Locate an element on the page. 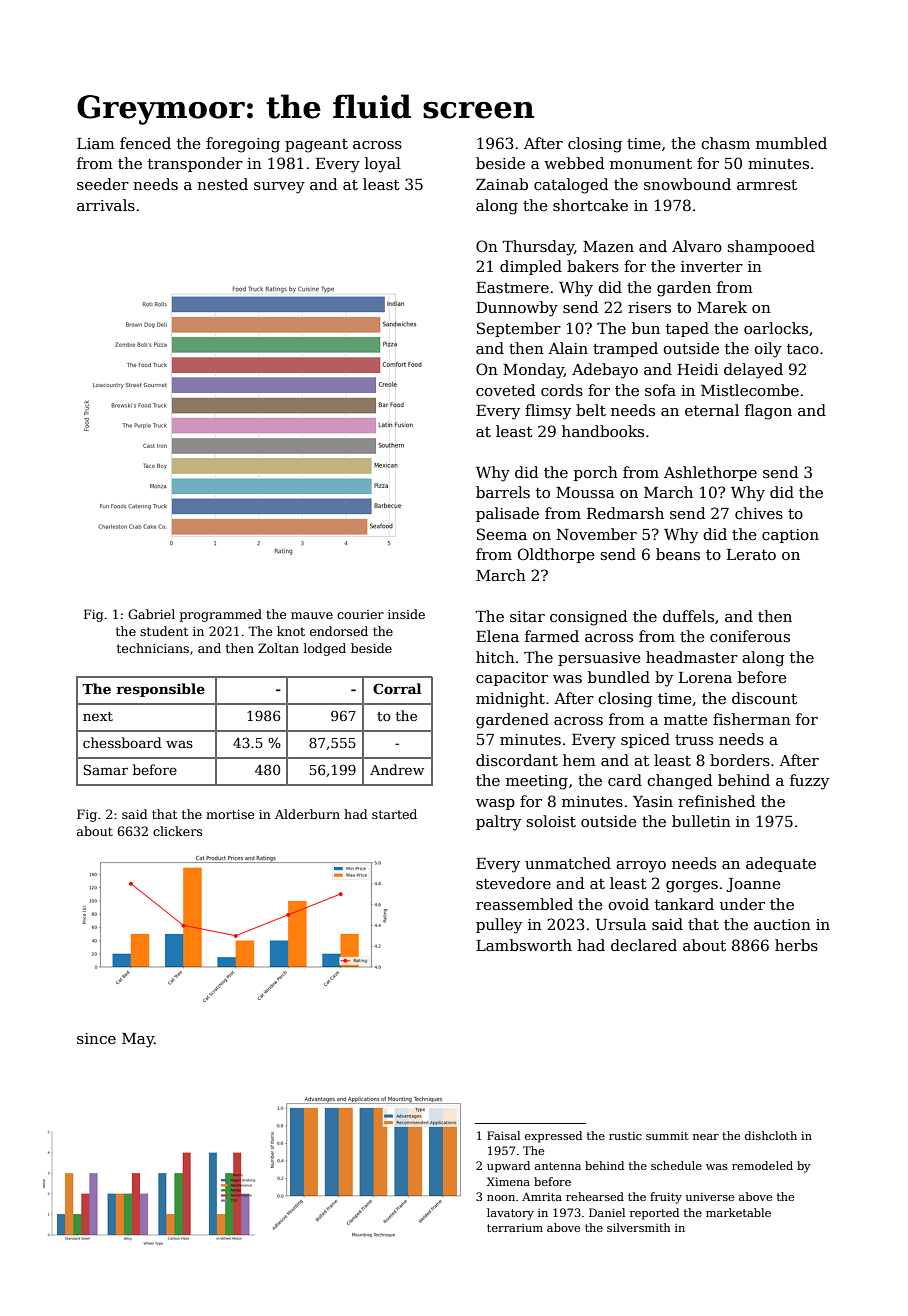  clickers is located at coordinates (177, 831).
